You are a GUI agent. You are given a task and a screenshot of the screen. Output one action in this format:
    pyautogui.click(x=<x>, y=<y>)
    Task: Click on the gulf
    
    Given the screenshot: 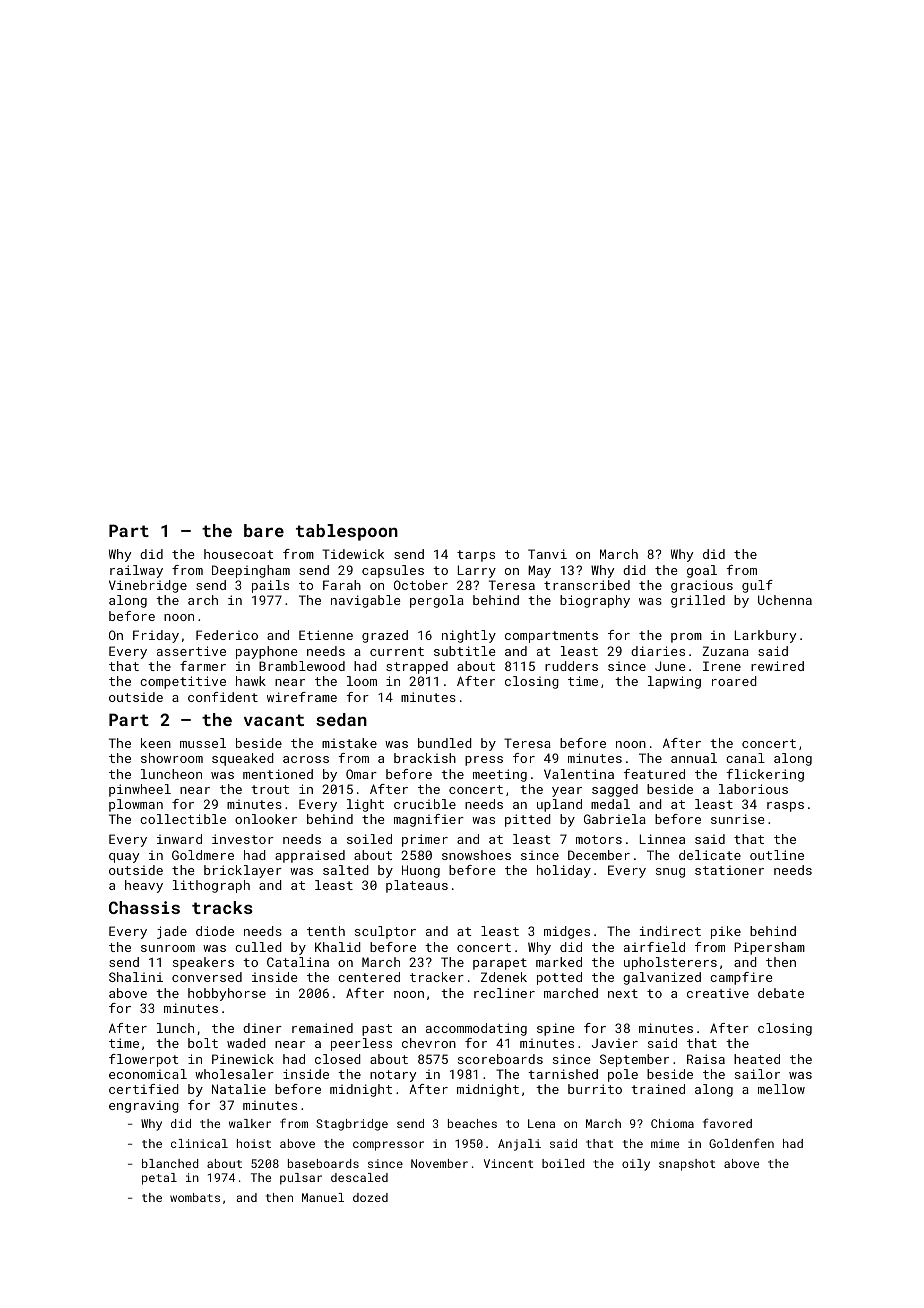 What is the action you would take?
    pyautogui.click(x=757, y=586)
